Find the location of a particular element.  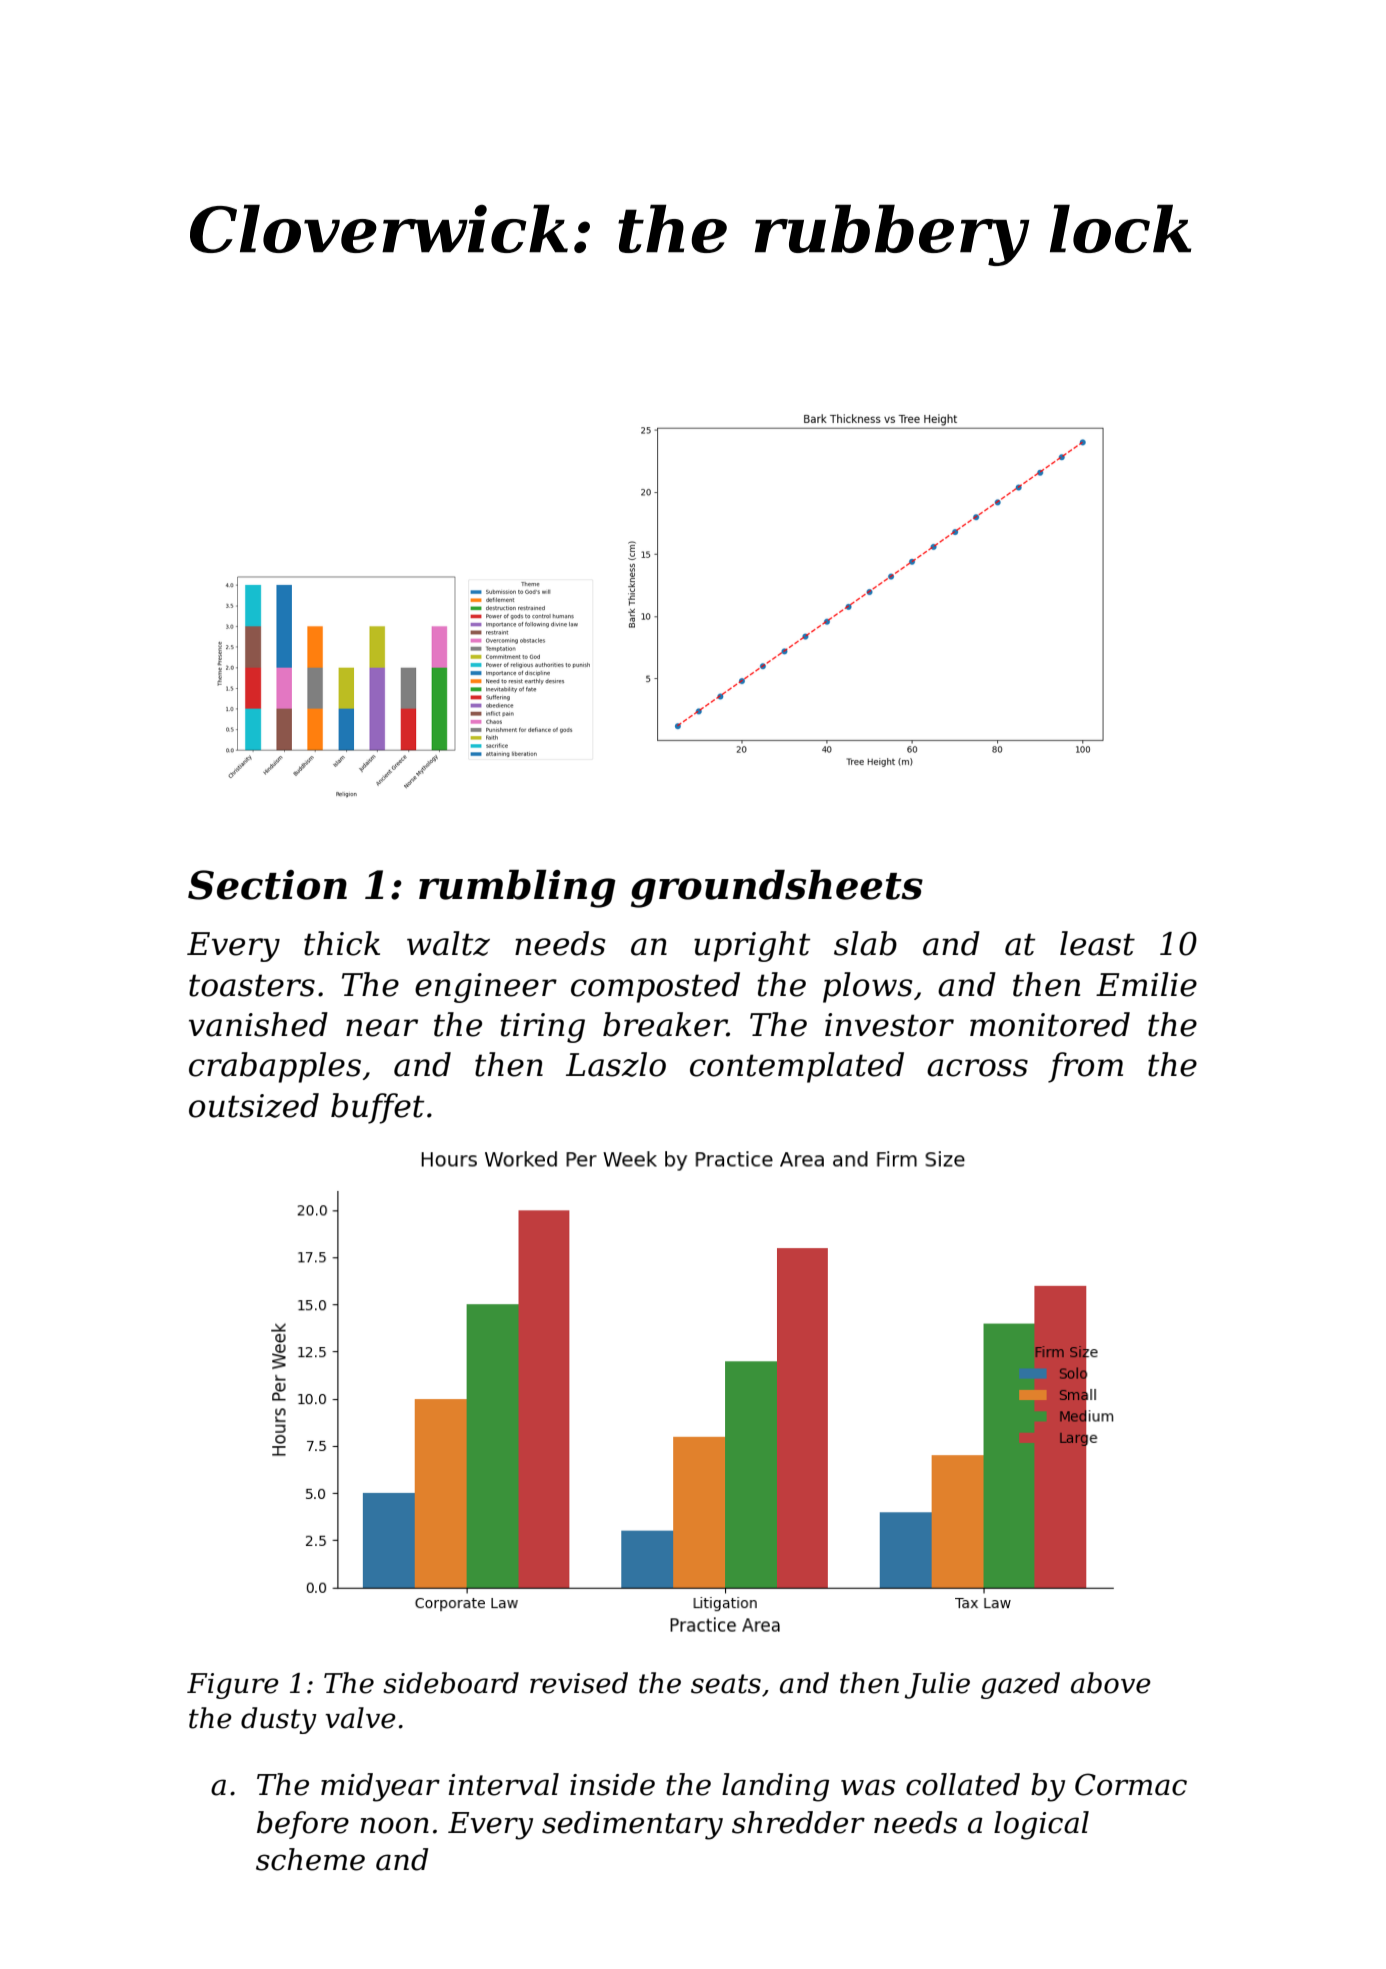

contemplated is located at coordinates (797, 1067).
